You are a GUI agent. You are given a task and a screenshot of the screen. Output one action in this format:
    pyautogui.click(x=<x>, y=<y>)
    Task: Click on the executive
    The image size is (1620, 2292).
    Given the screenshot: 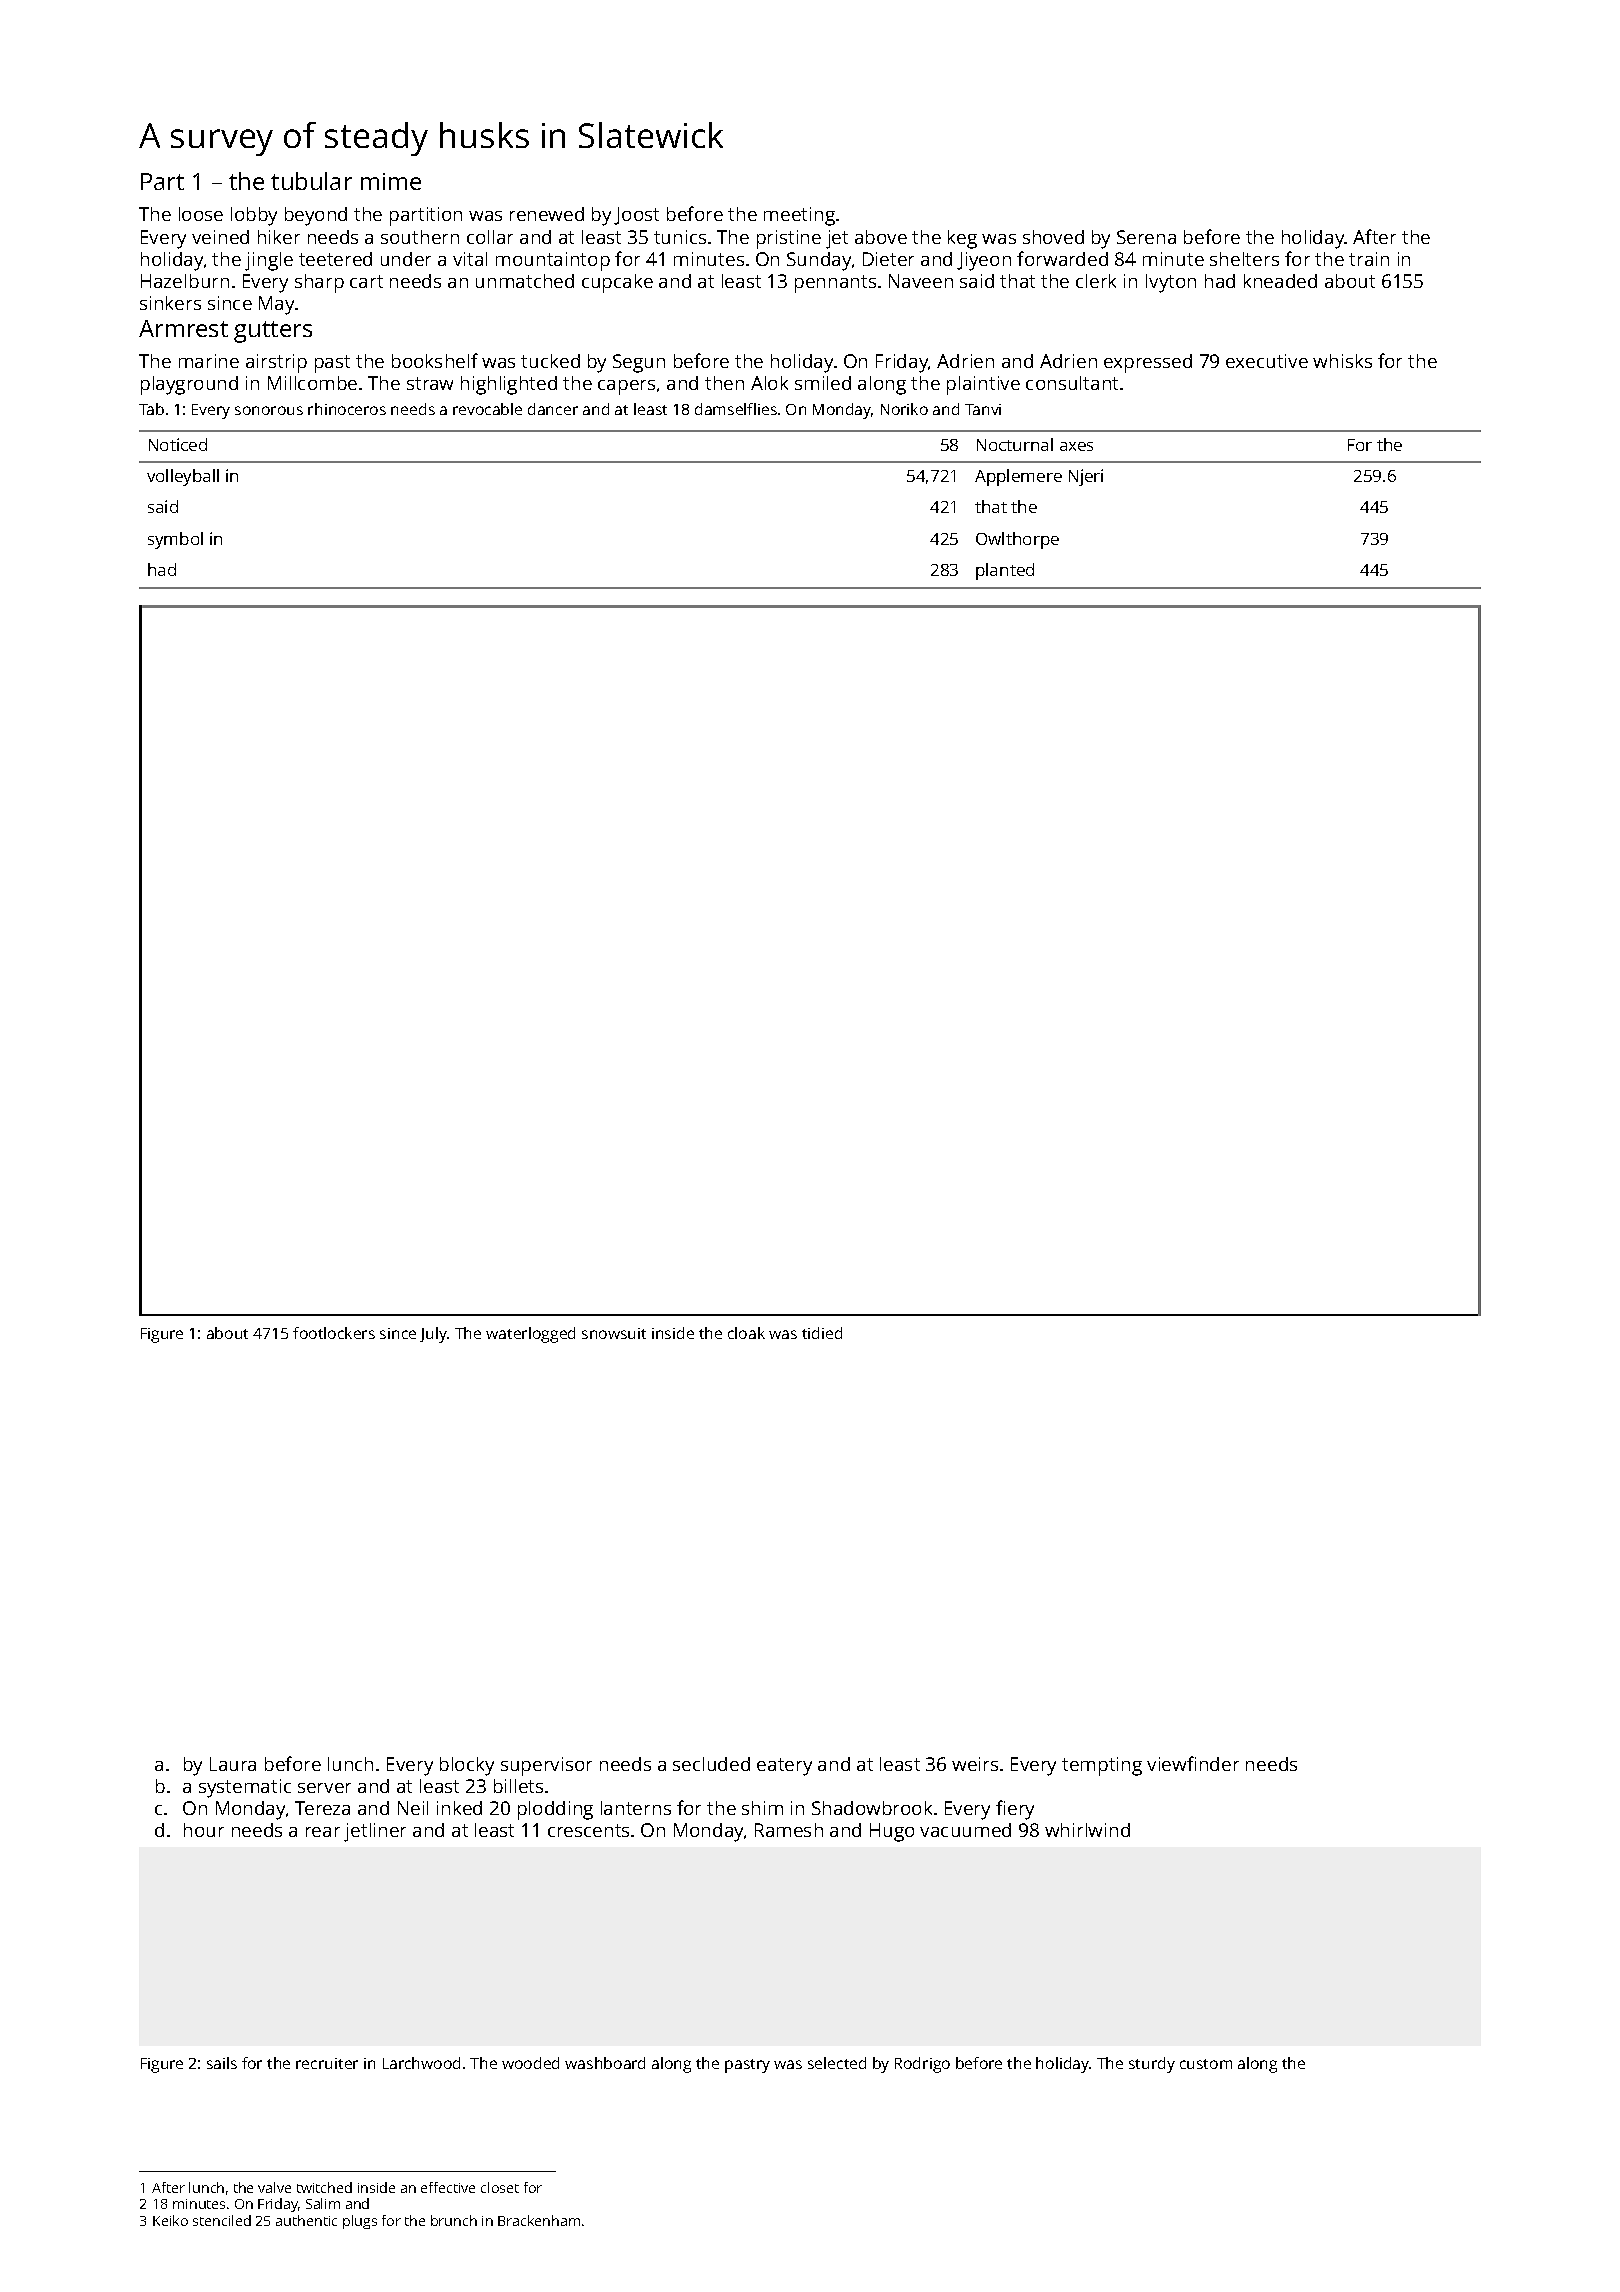 What is the action you would take?
    pyautogui.click(x=1267, y=361)
